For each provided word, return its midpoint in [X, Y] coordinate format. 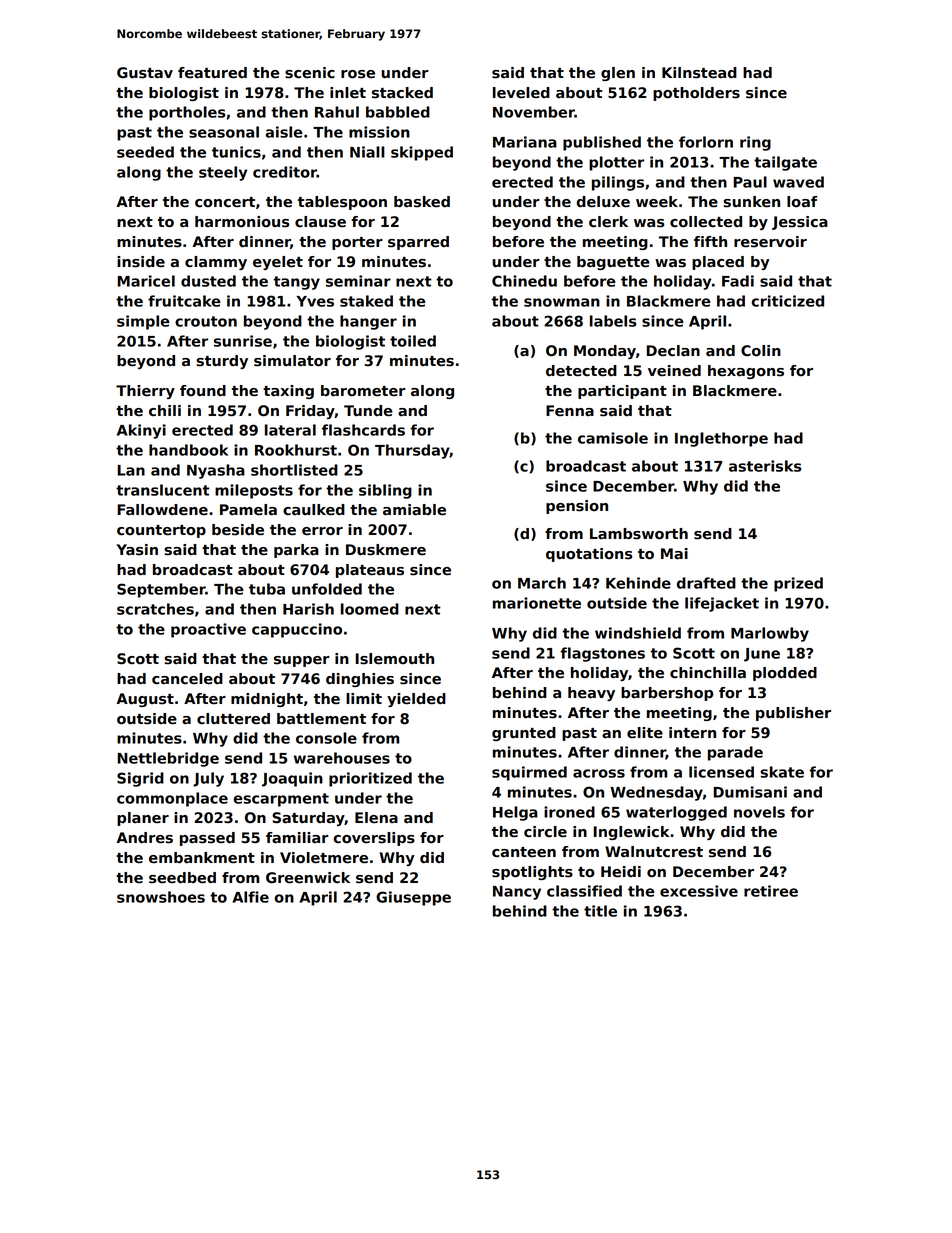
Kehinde [638, 583]
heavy [591, 694]
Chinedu [524, 281]
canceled [187, 679]
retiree [771, 891]
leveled [521, 93]
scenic [310, 73]
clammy [216, 263]
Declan [673, 351]
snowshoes [161, 897]
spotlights [532, 873]
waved [798, 182]
